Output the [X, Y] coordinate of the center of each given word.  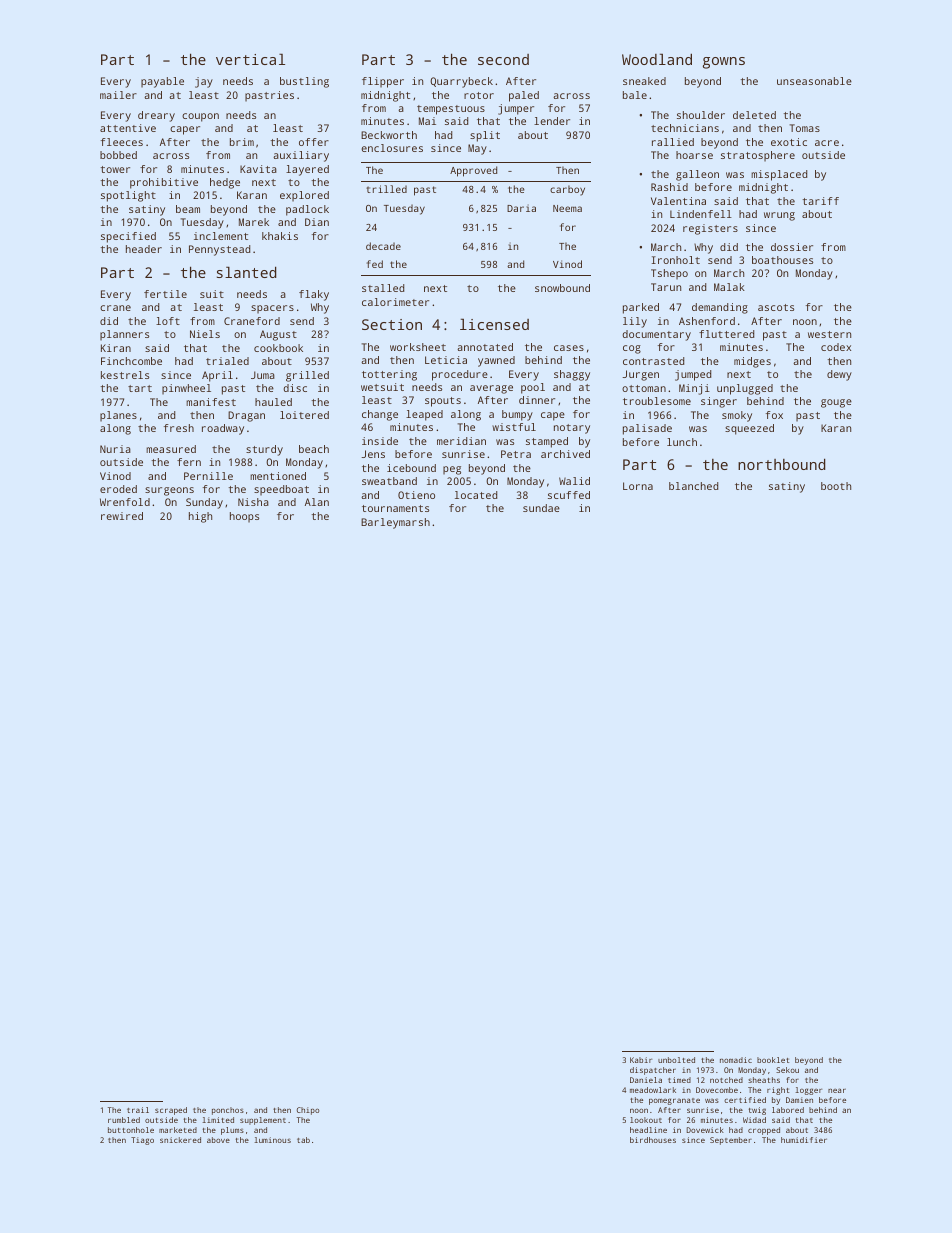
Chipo [308, 1111]
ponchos [228, 1111]
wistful [514, 427]
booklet [773, 1060]
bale [635, 95]
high [200, 517]
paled [524, 96]
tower [115, 169]
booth [836, 486]
